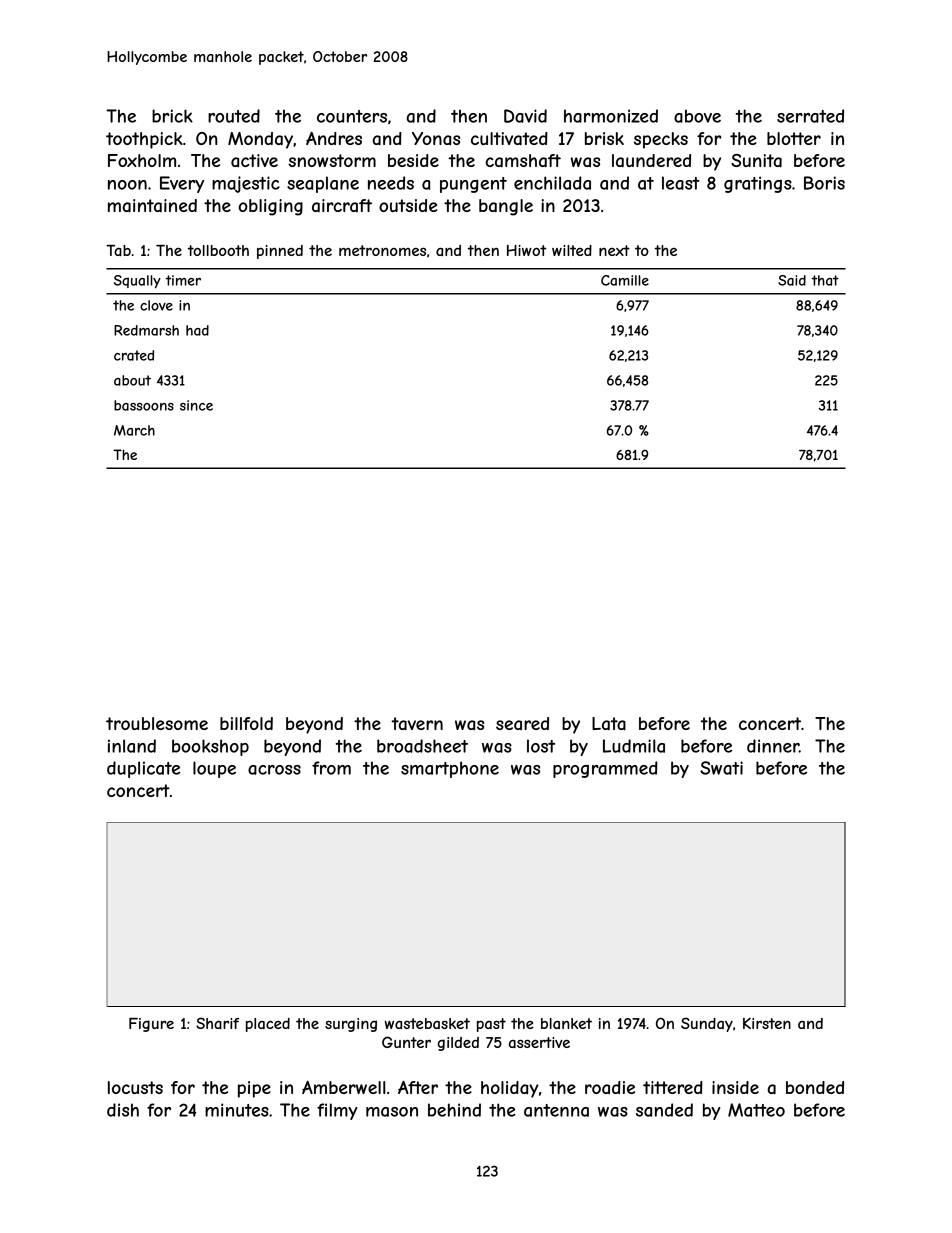 This screenshot has width=952, height=1233. What do you see at coordinates (157, 723) in the screenshot?
I see `troublesome` at bounding box center [157, 723].
